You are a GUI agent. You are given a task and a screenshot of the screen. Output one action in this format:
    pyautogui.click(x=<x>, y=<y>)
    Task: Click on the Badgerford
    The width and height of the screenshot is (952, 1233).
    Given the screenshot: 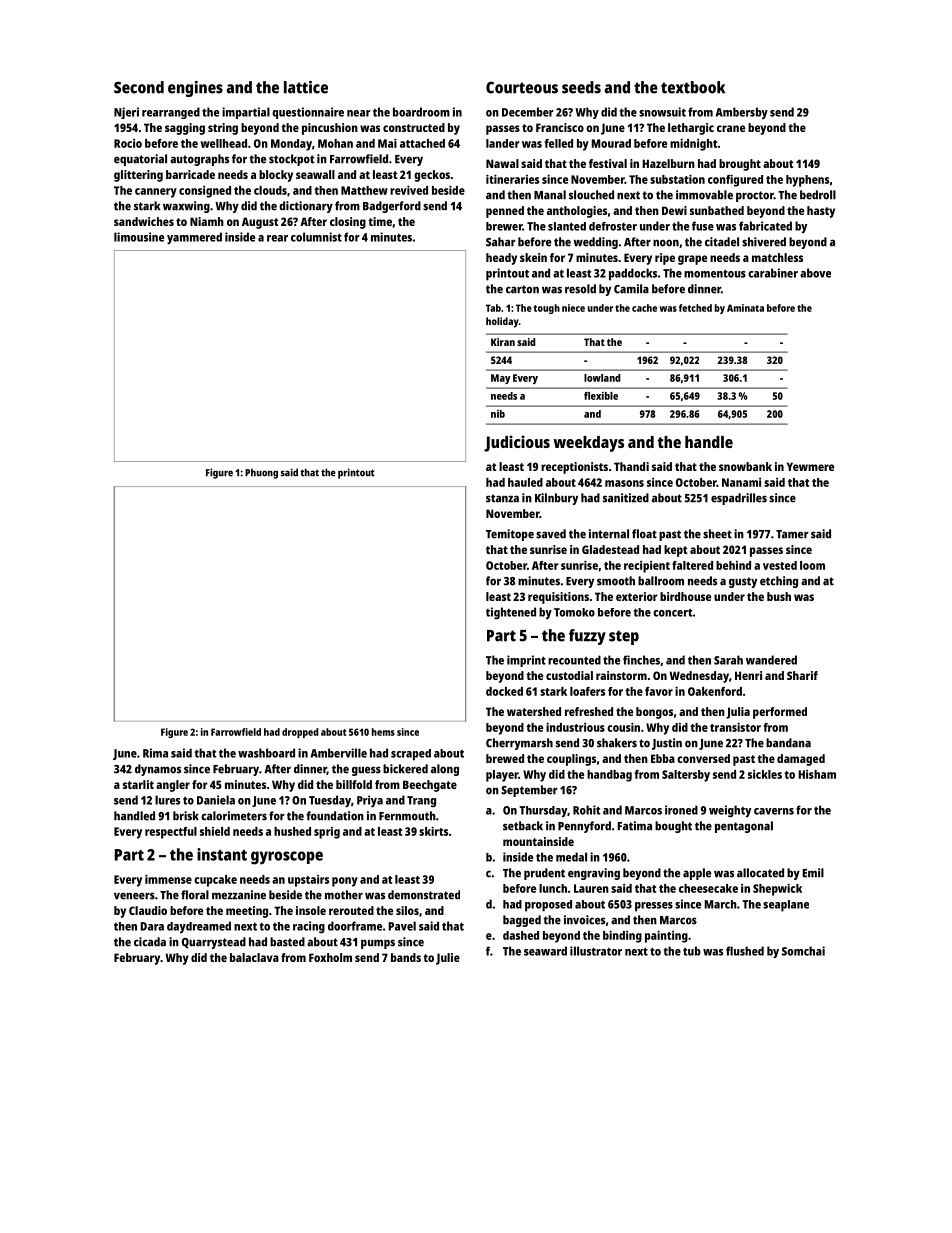 What is the action you would take?
    pyautogui.click(x=392, y=207)
